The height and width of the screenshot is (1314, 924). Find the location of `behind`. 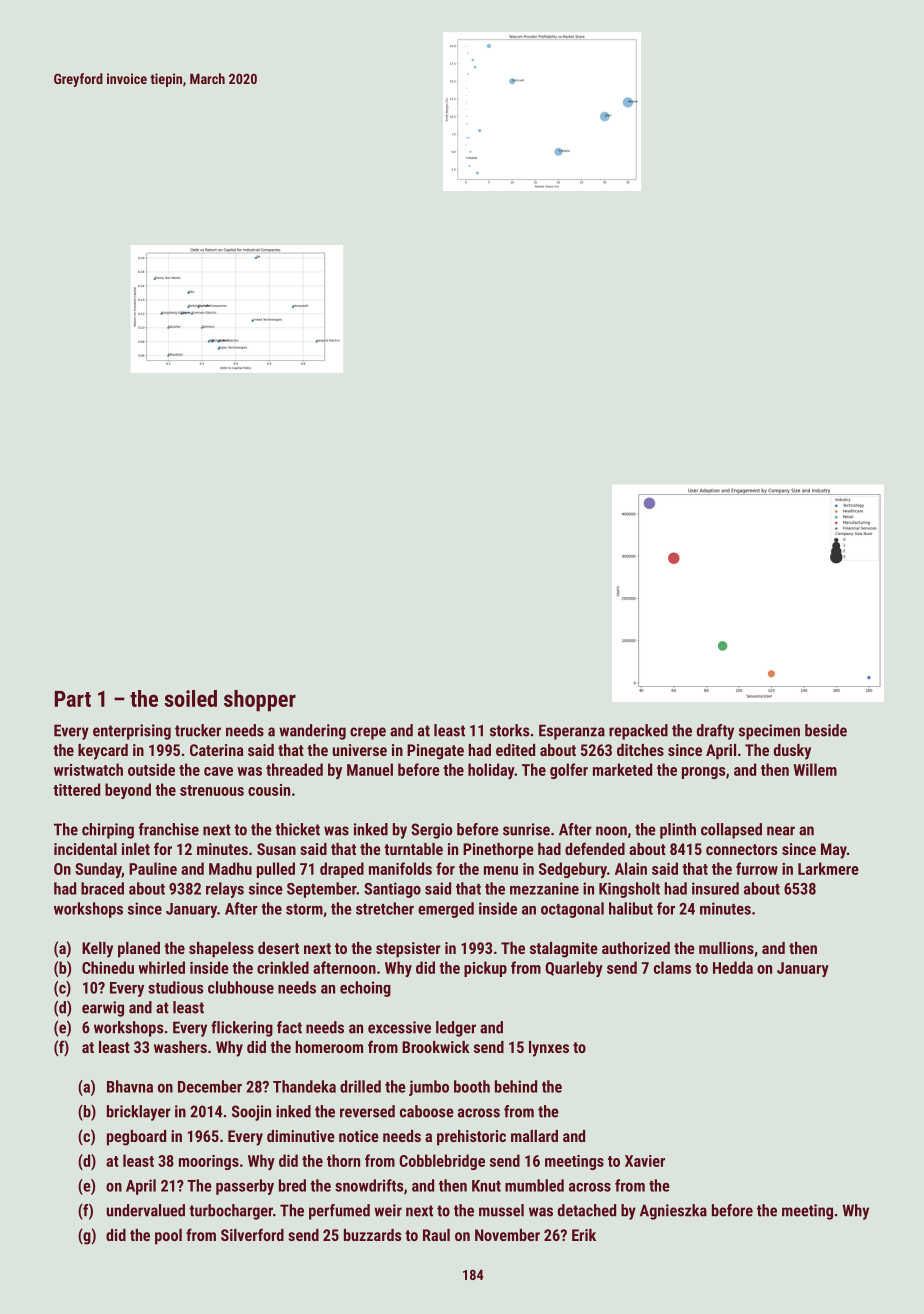

behind is located at coordinates (516, 1086).
